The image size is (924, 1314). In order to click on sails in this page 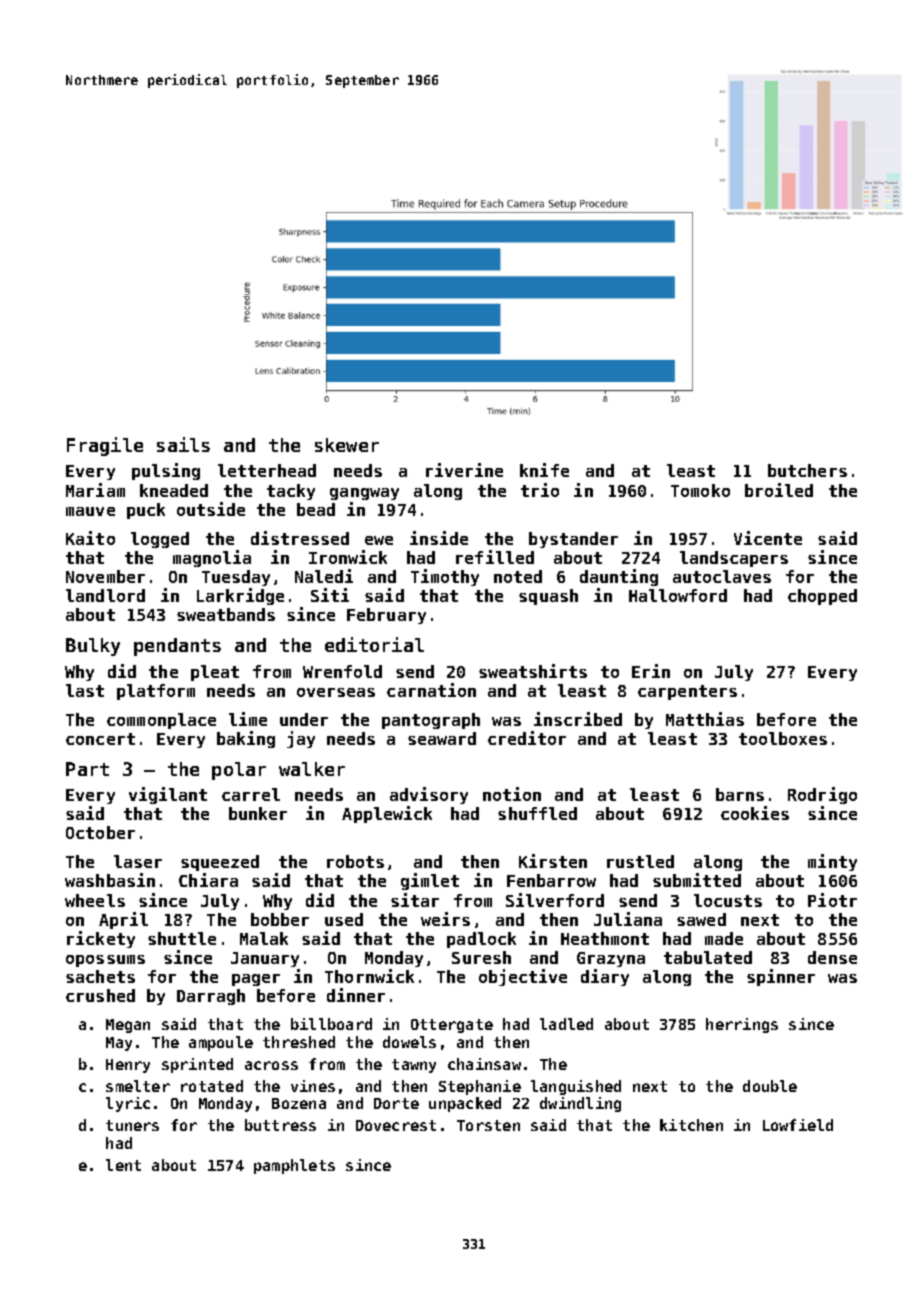, I will do `click(183, 444)`.
